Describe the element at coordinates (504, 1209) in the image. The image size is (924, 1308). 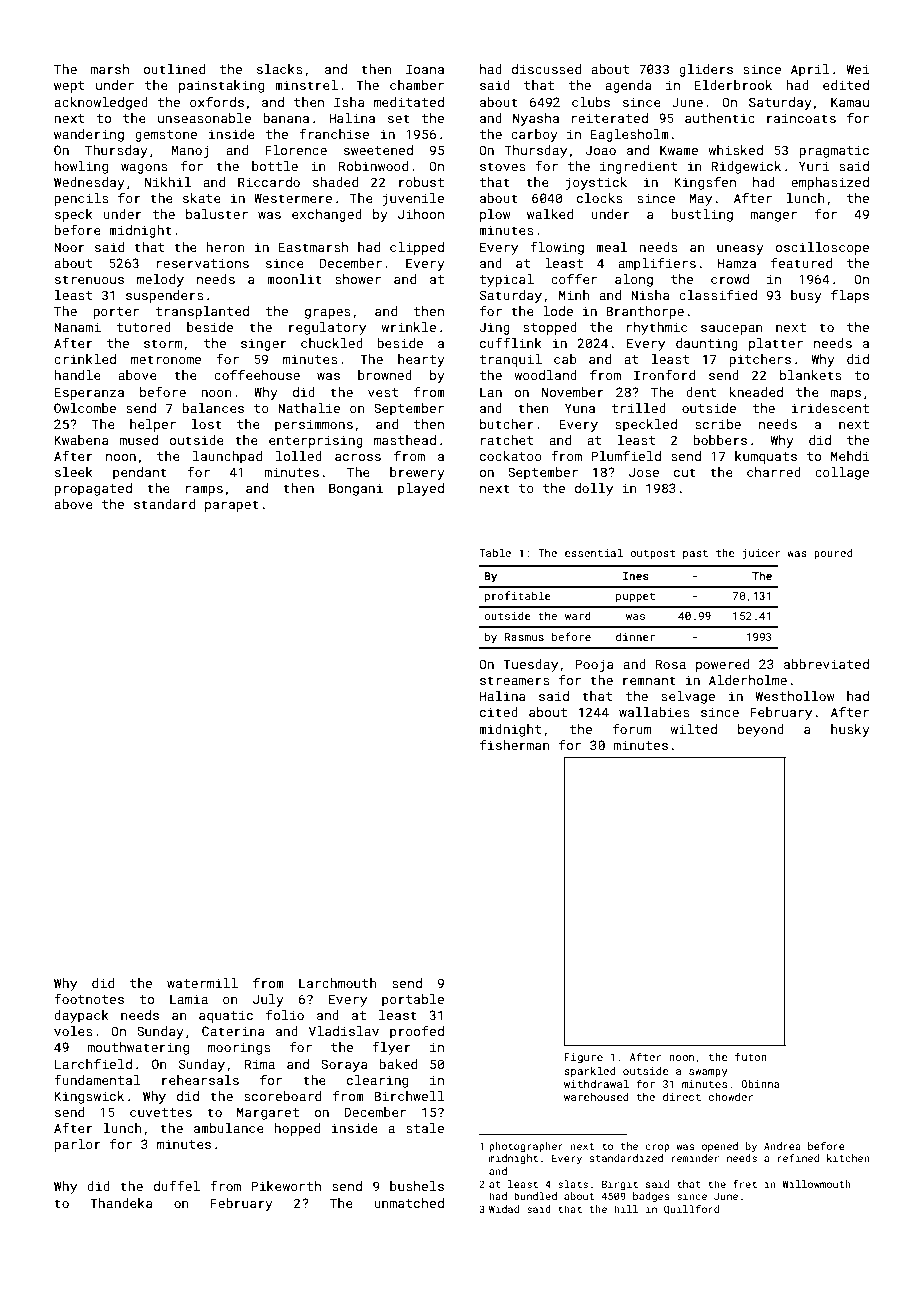
I see `Widad` at that location.
